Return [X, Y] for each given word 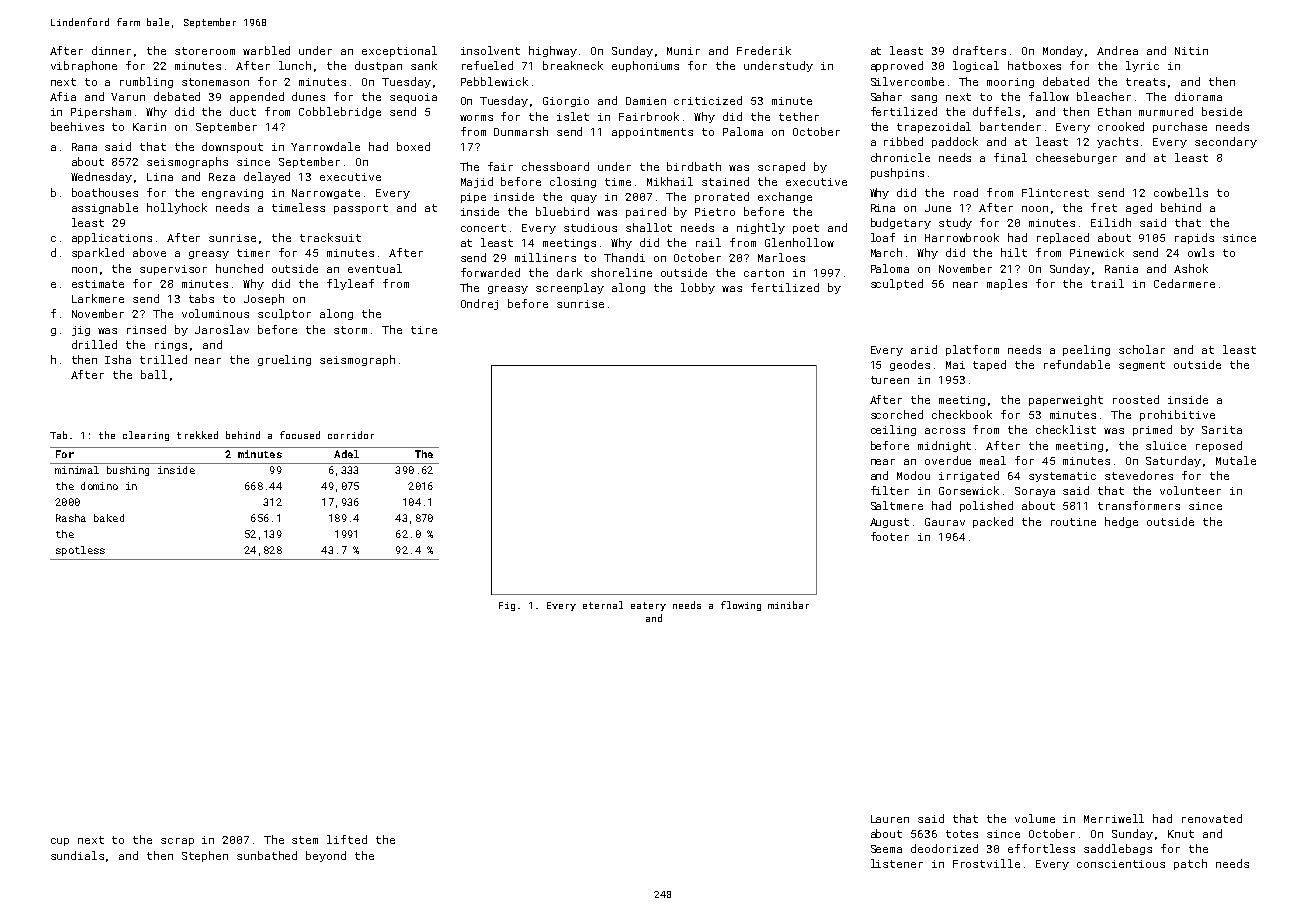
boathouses [105, 192]
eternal [603, 605]
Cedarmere [1184, 283]
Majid [477, 182]
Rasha [71, 518]
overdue [948, 460]
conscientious [1121, 864]
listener [897, 863]
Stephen [205, 856]
